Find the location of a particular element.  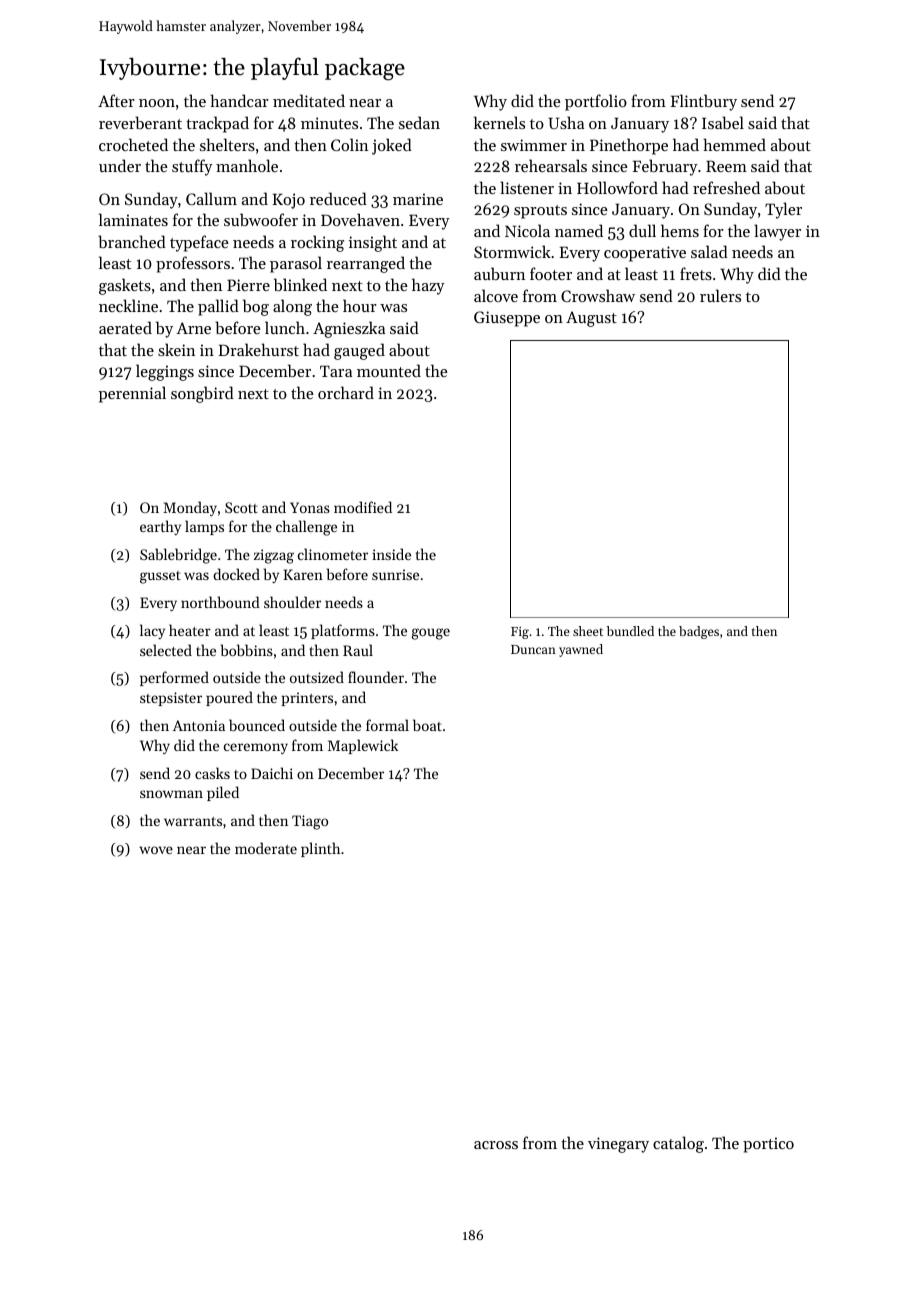

portico is located at coordinates (768, 1145).
